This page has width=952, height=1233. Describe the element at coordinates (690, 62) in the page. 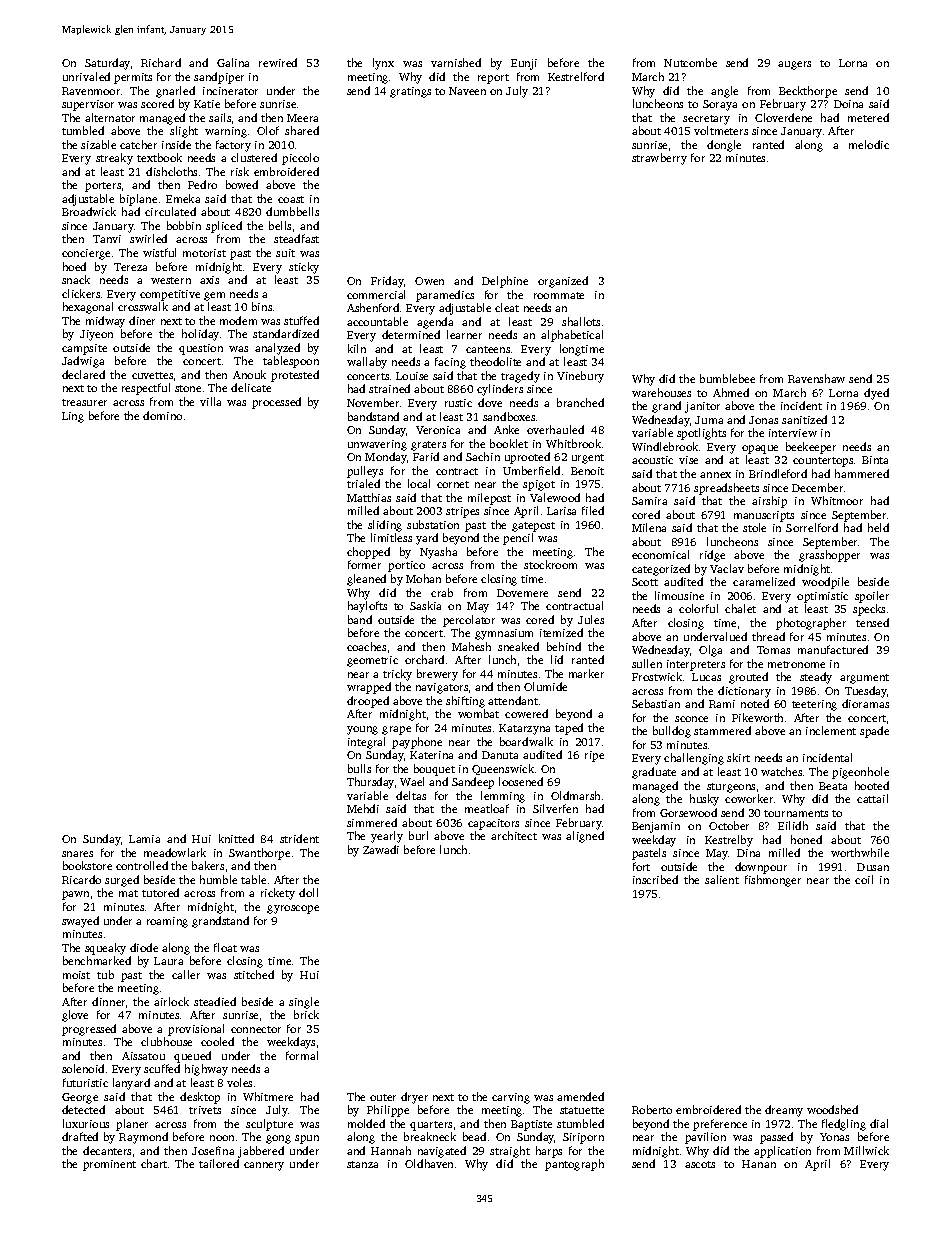

I see `Nutcombe` at that location.
